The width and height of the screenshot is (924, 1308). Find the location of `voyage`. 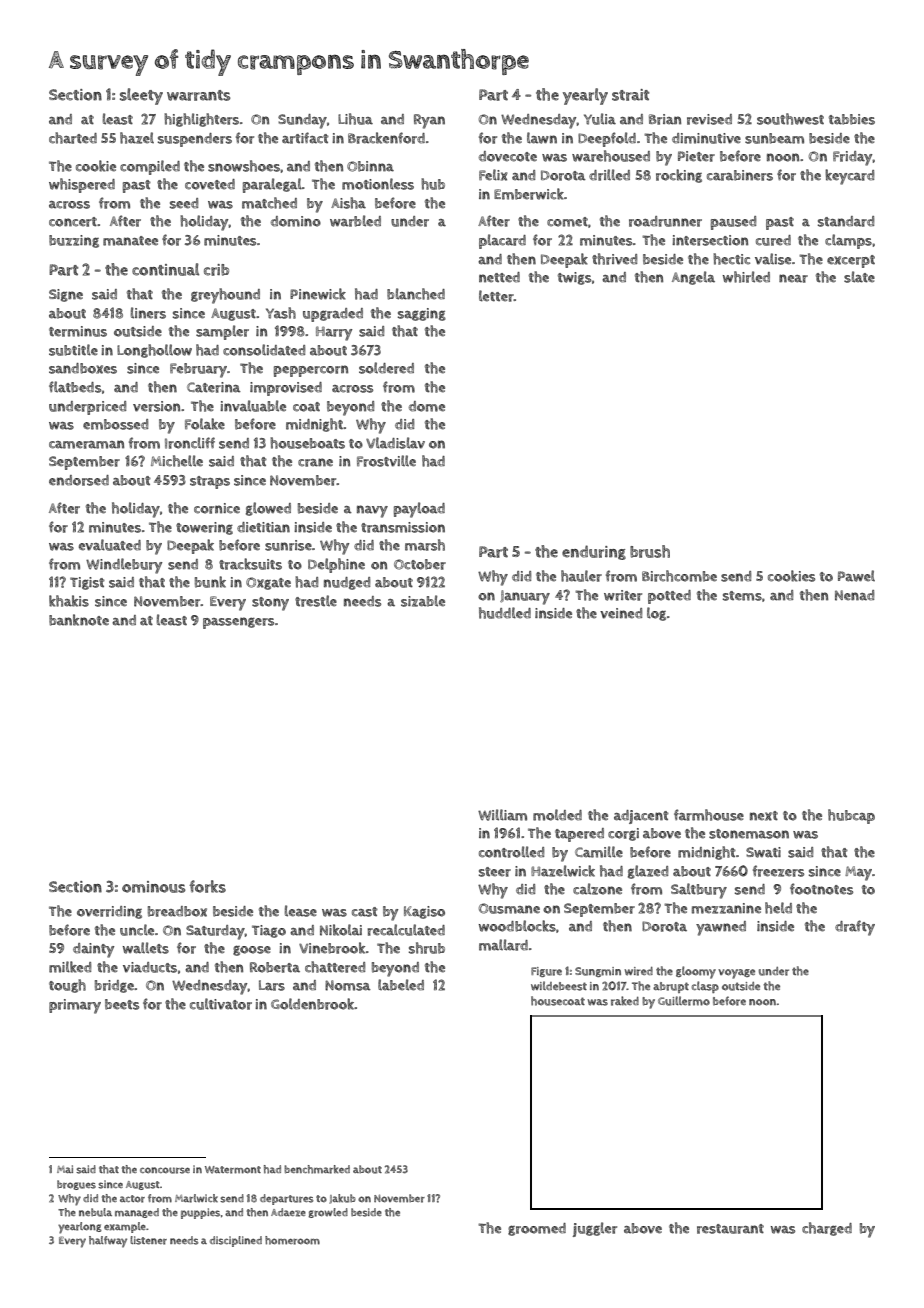

voyage is located at coordinates (736, 974).
